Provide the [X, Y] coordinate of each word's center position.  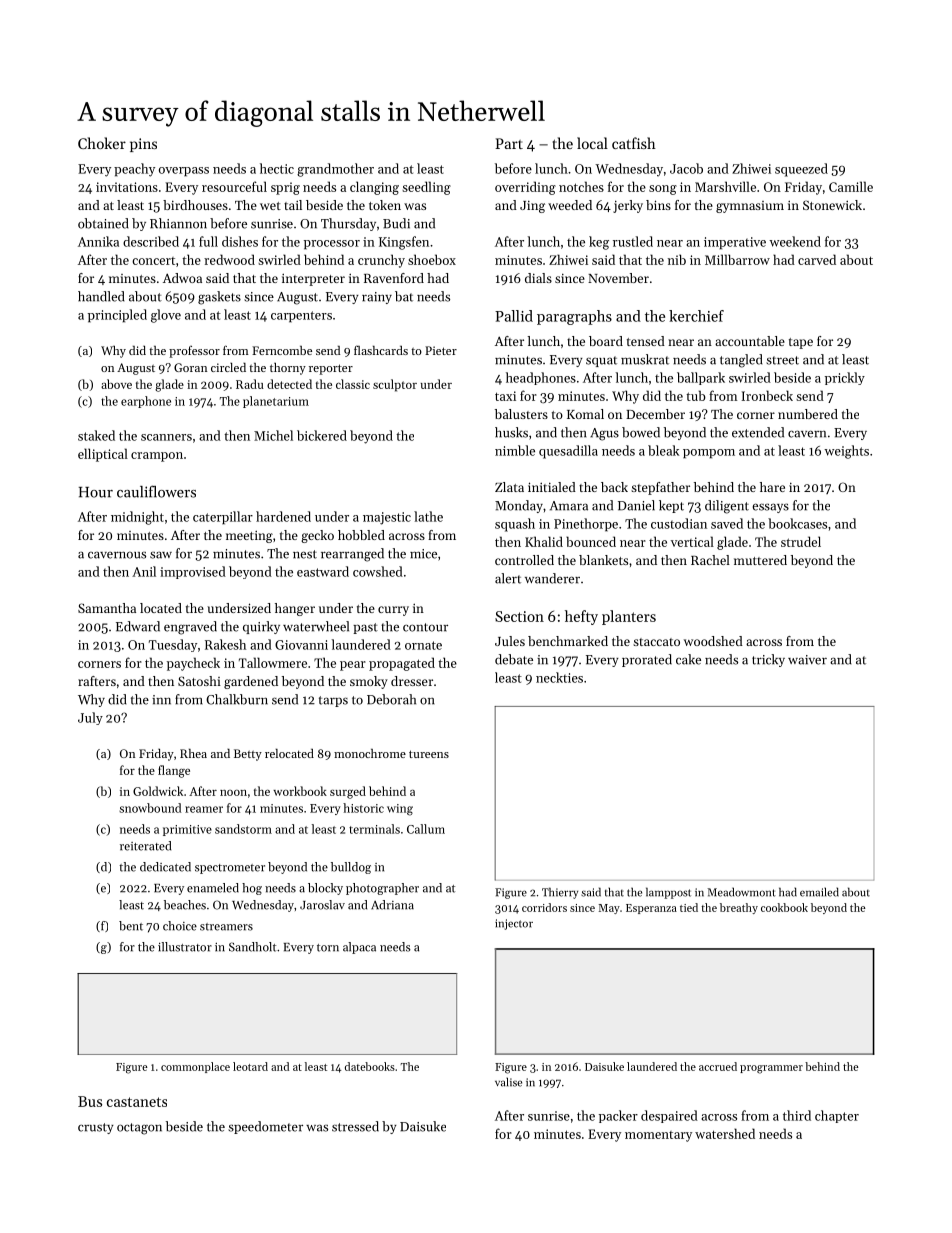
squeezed [801, 170]
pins [143, 145]
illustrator [185, 947]
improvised [193, 572]
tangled [741, 361]
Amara [569, 506]
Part [509, 143]
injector [514, 924]
